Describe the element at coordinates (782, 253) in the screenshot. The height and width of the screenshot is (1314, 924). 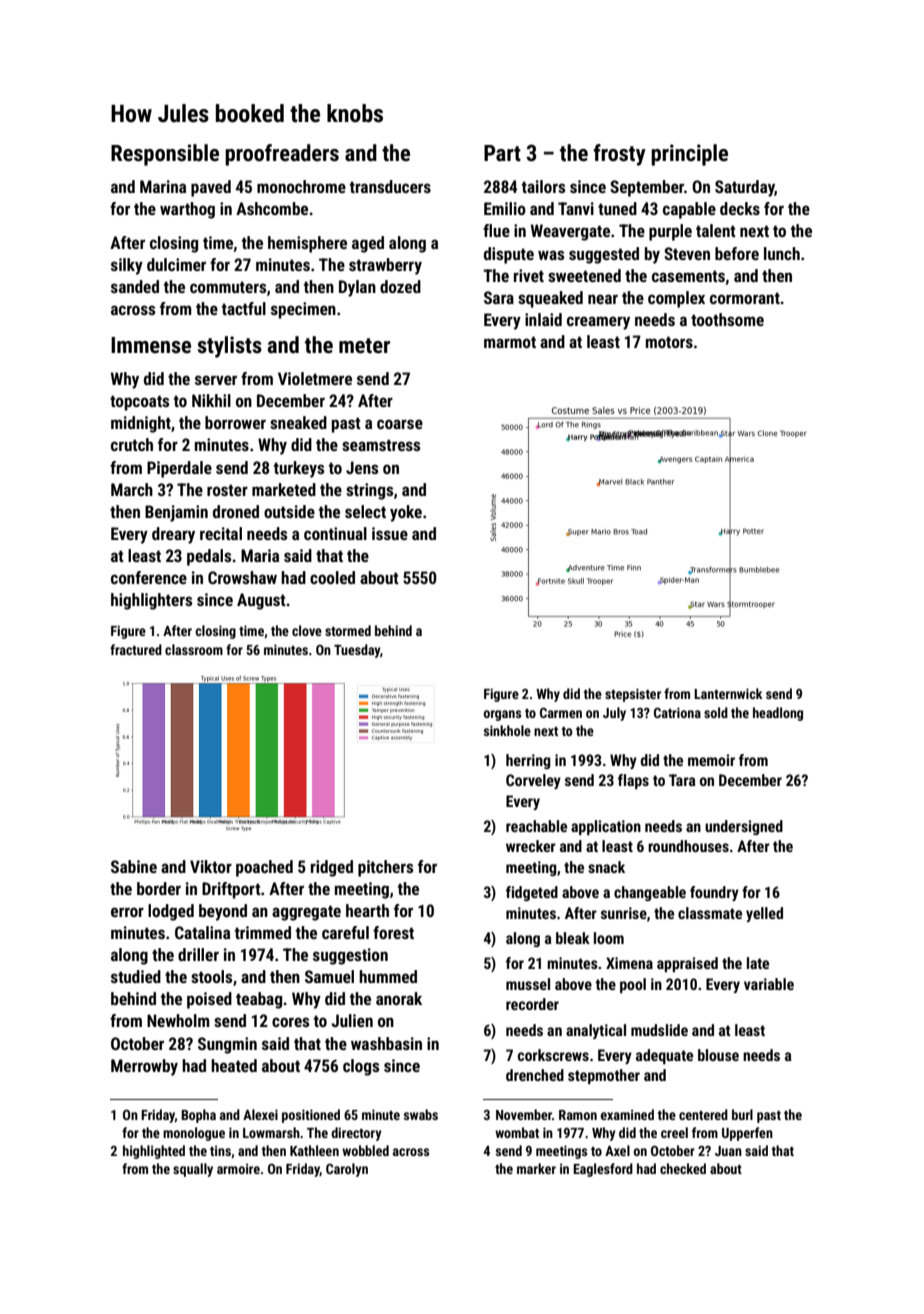
I see `lunch` at that location.
